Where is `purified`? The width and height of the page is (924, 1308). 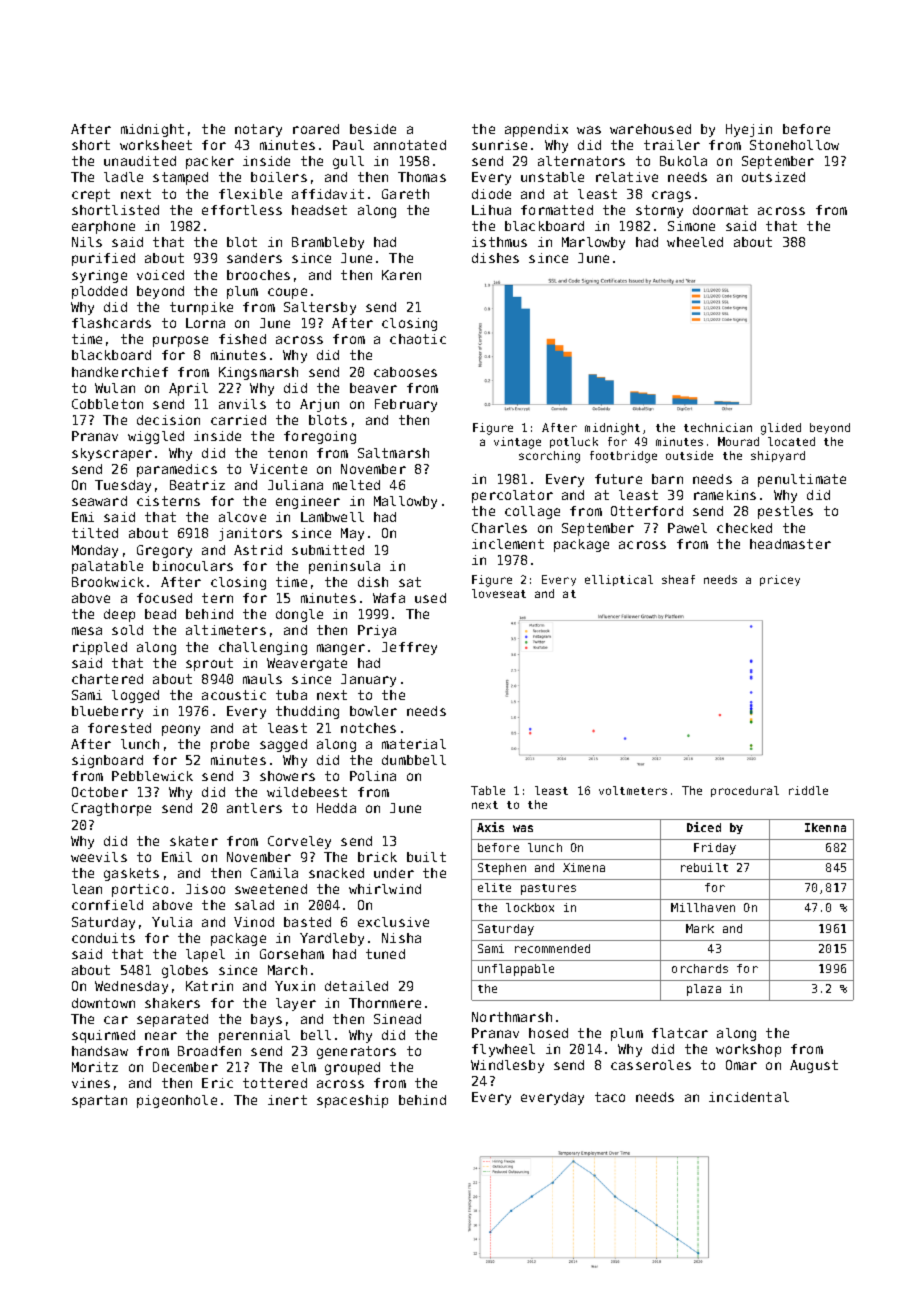
purified is located at coordinates (103, 259).
